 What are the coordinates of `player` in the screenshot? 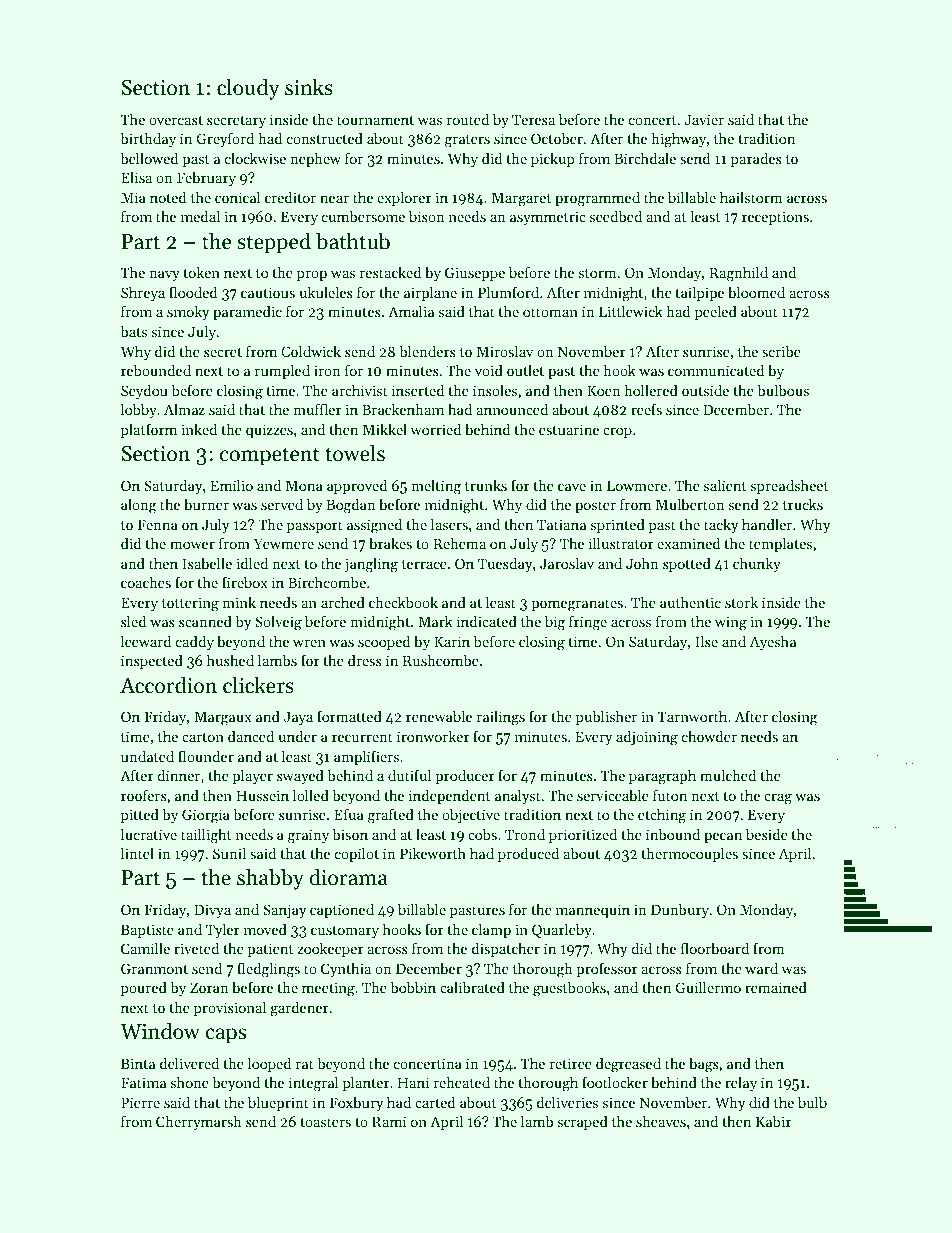 It's located at (252, 777).
